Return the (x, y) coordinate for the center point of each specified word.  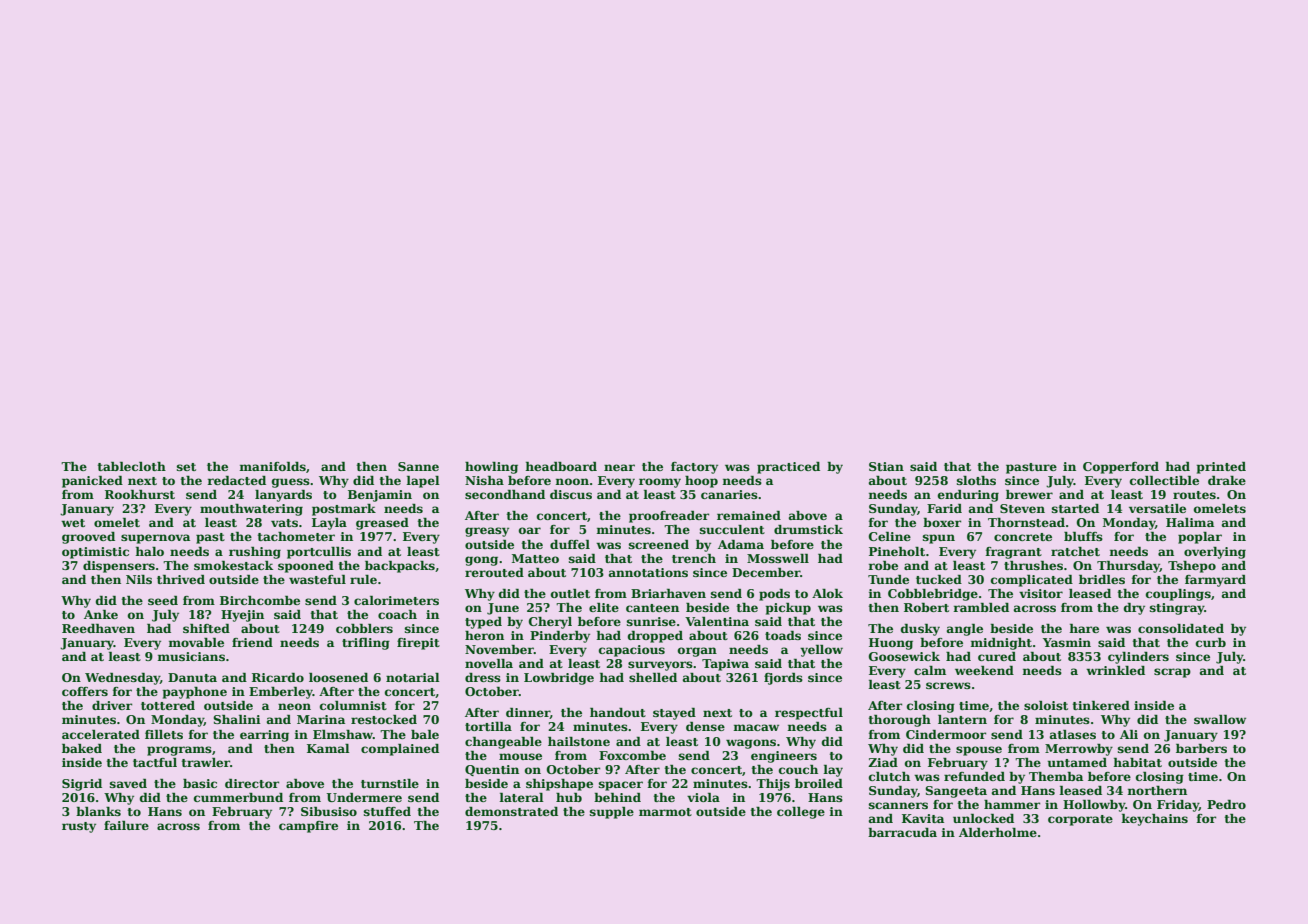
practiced (788, 468)
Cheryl (550, 623)
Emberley (281, 693)
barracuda (902, 832)
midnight (1001, 644)
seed (163, 600)
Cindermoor (946, 734)
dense (705, 726)
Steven (1022, 508)
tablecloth (132, 466)
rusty (79, 827)
